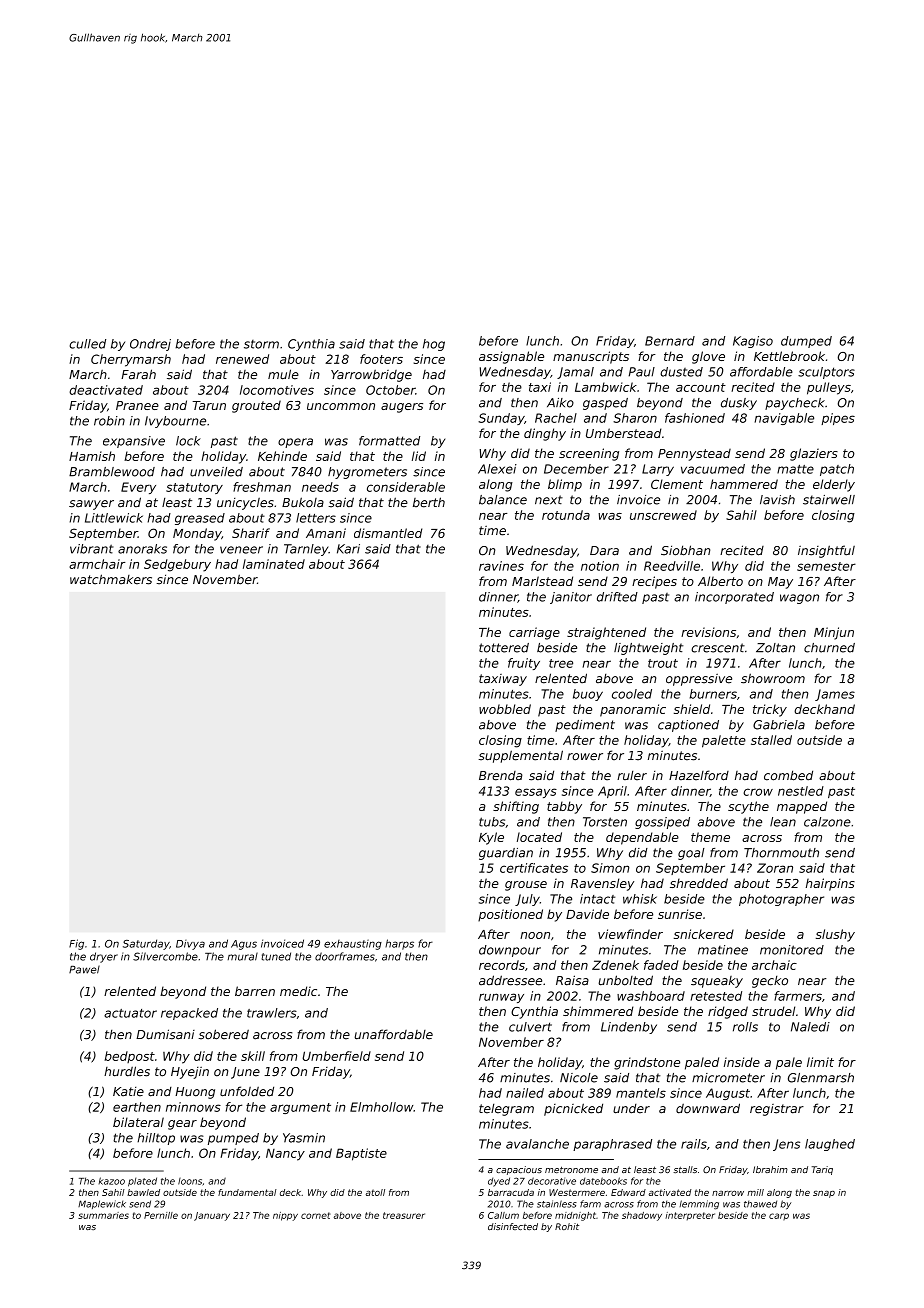 Image resolution: width=924 pixels, height=1308 pixels. I want to click on Minjun, so click(834, 633).
